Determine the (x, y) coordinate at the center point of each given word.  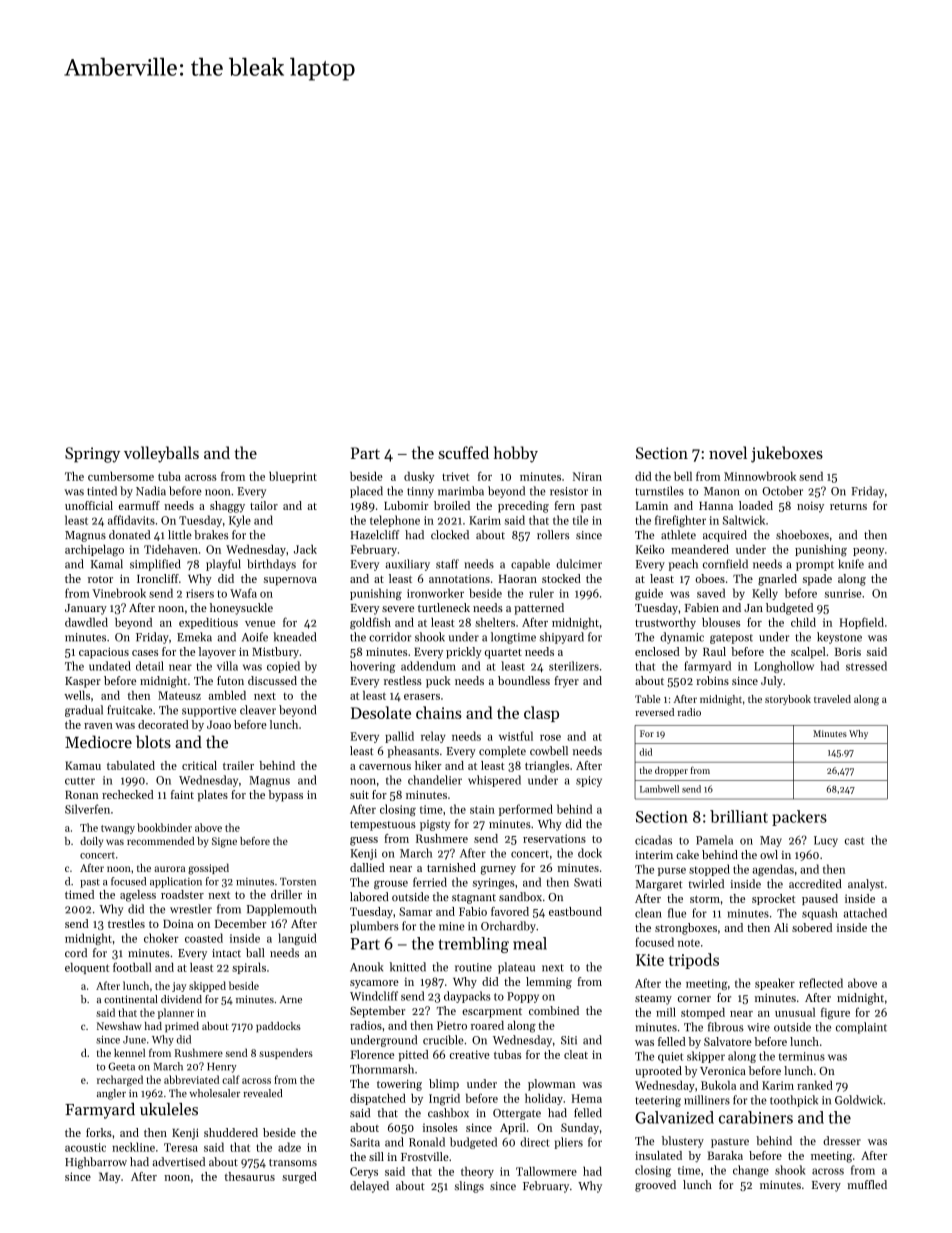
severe (398, 609)
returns (848, 506)
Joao (219, 724)
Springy (92, 455)
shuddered (231, 1132)
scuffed (463, 452)
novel (728, 452)
